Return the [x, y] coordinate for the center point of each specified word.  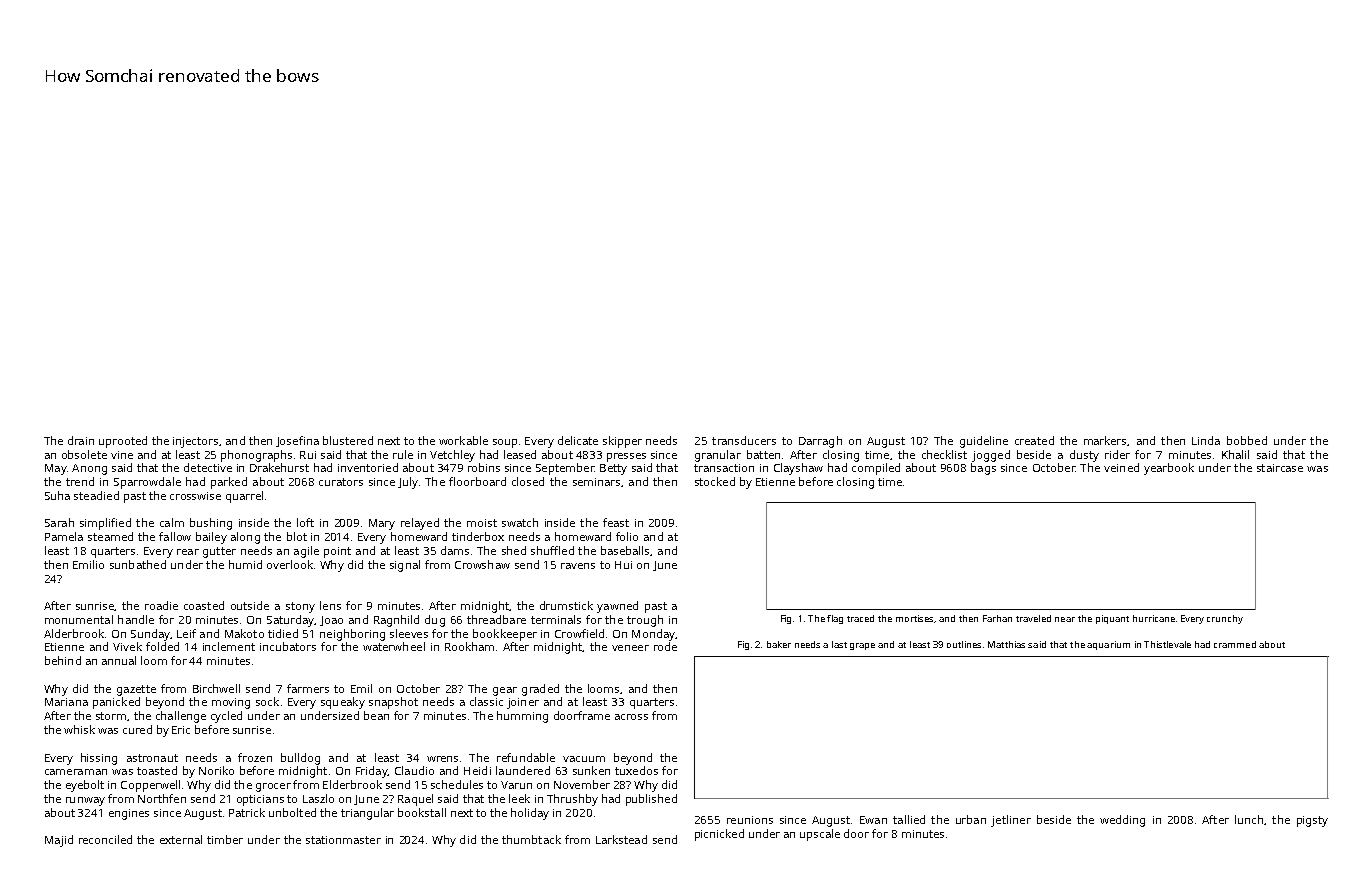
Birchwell [216, 688]
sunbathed [138, 564]
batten [763, 454]
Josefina [297, 441]
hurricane [1154, 618]
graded [540, 690]
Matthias [1006, 644]
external [181, 839]
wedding [1122, 821]
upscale [820, 835]
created [1034, 440]
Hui [623, 565]
